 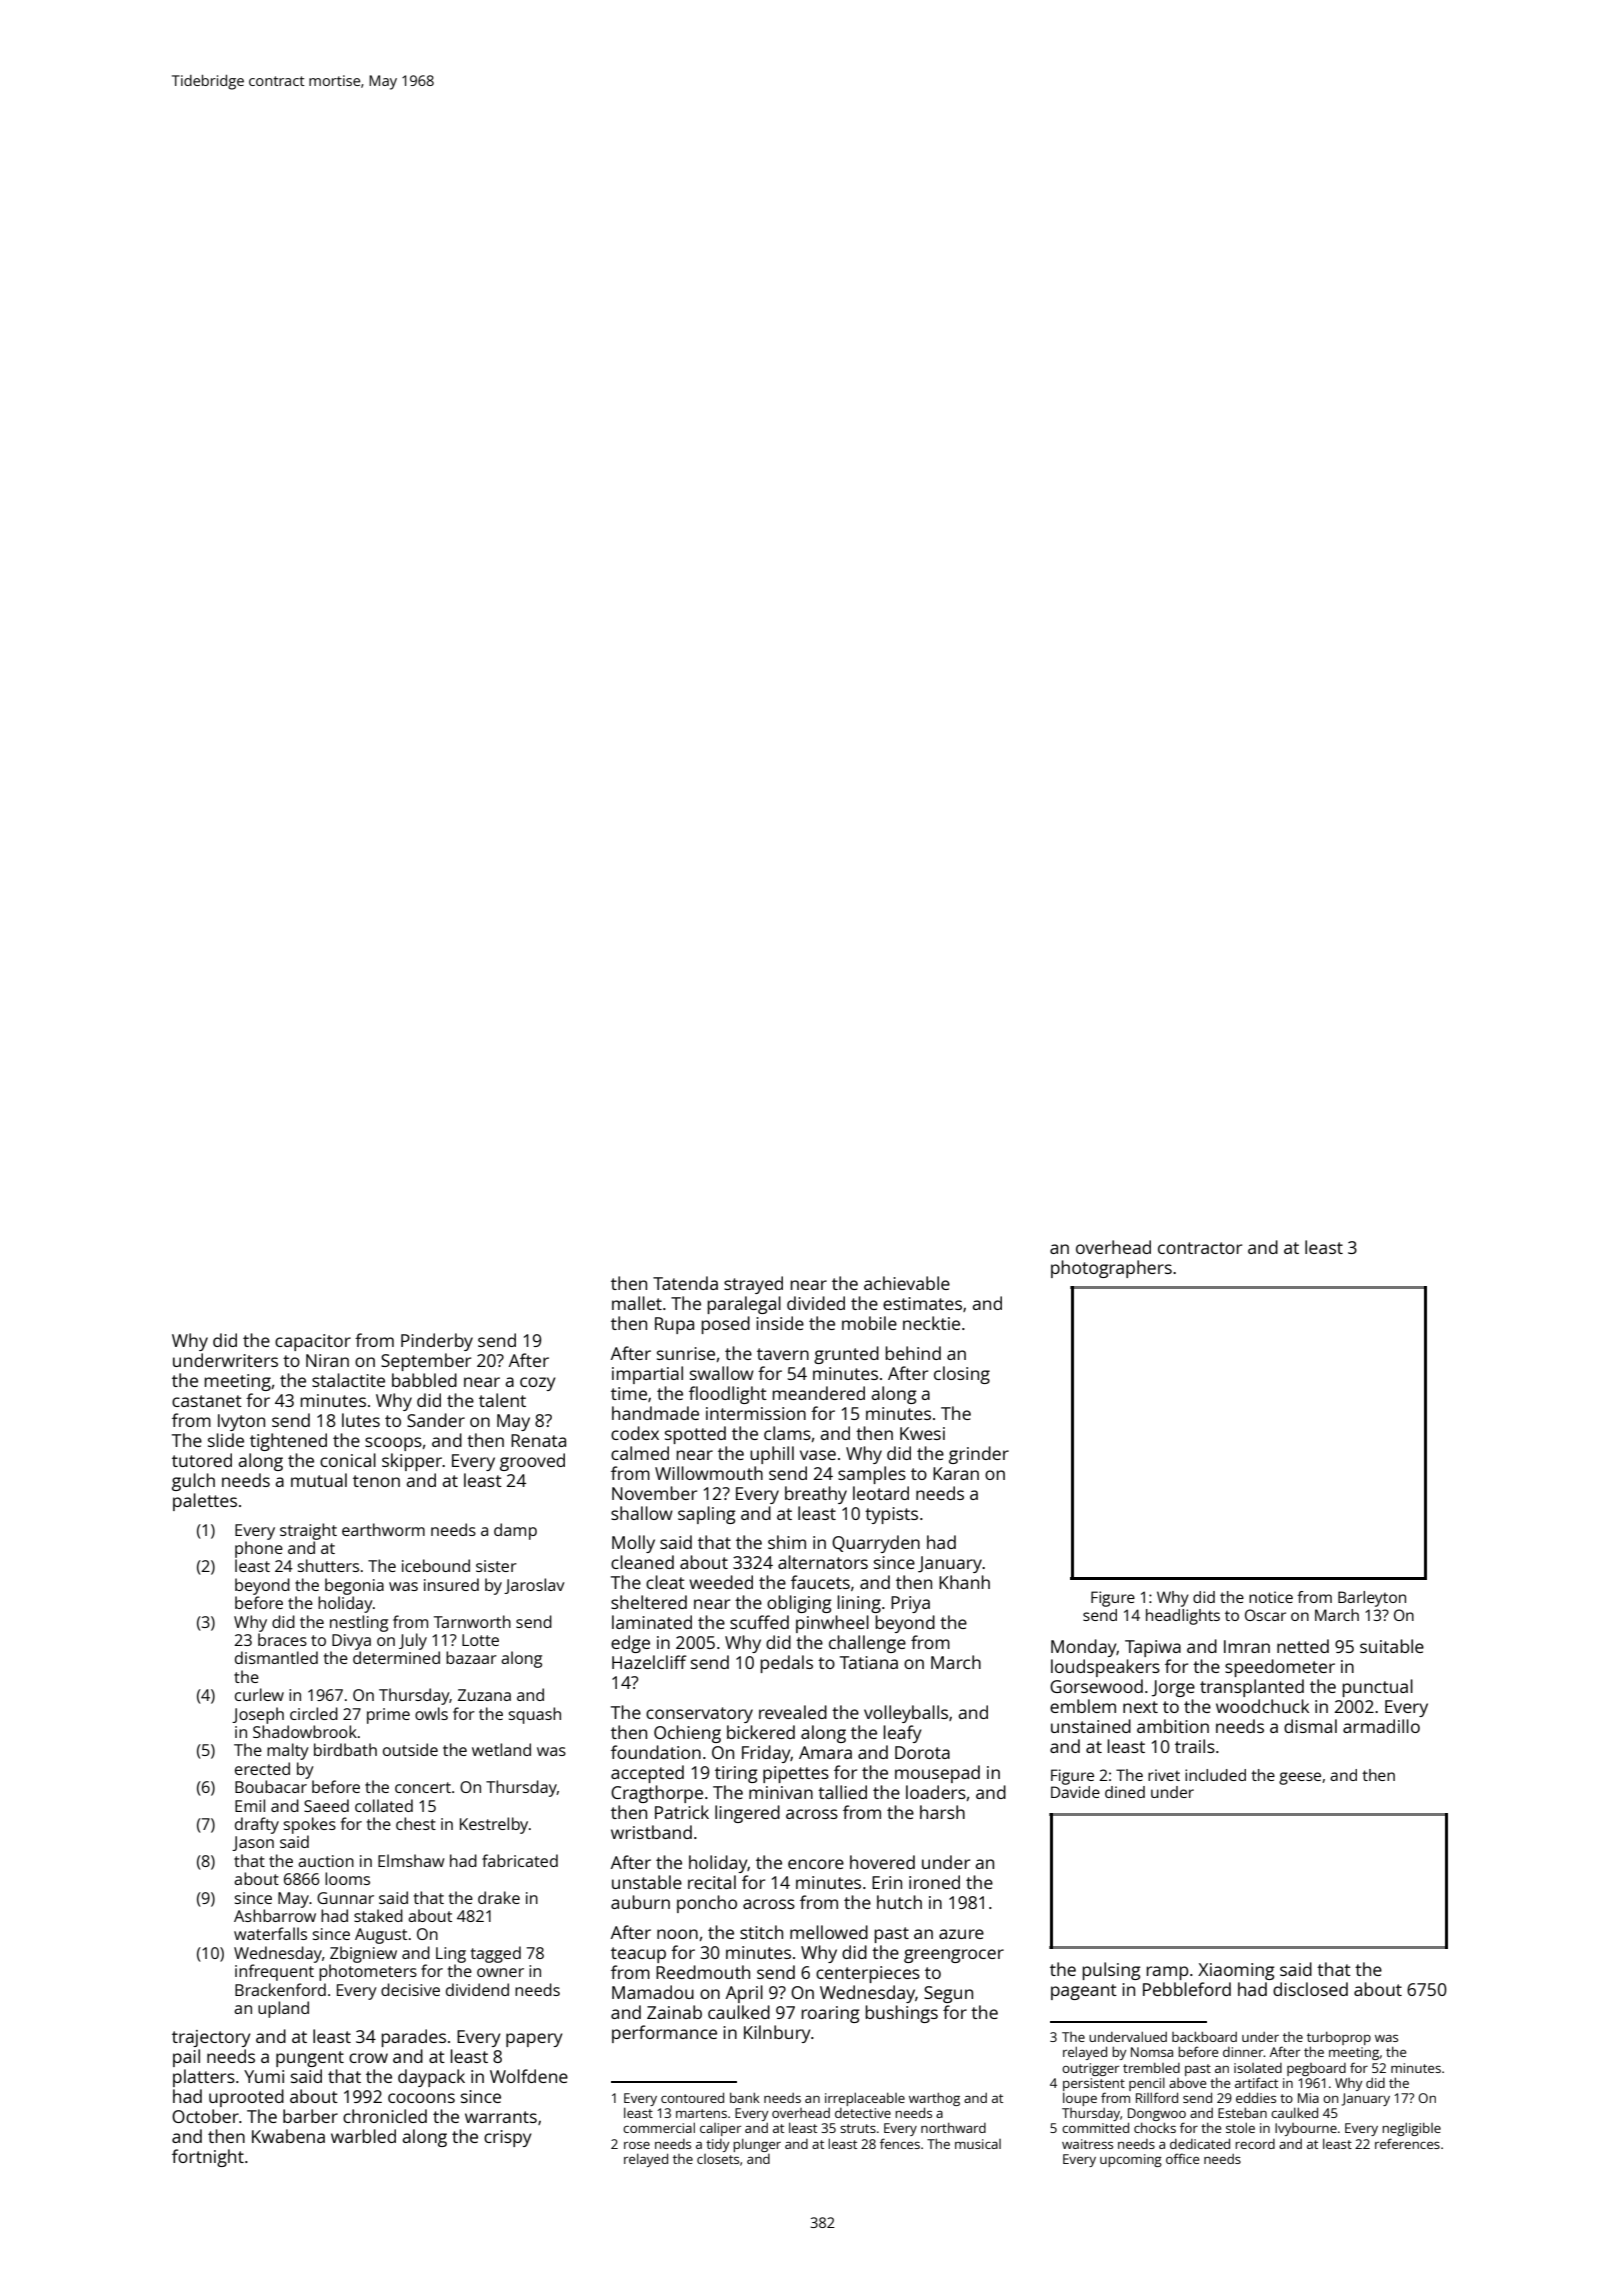 What do you see at coordinates (313, 1342) in the screenshot?
I see `capacitor` at bounding box center [313, 1342].
